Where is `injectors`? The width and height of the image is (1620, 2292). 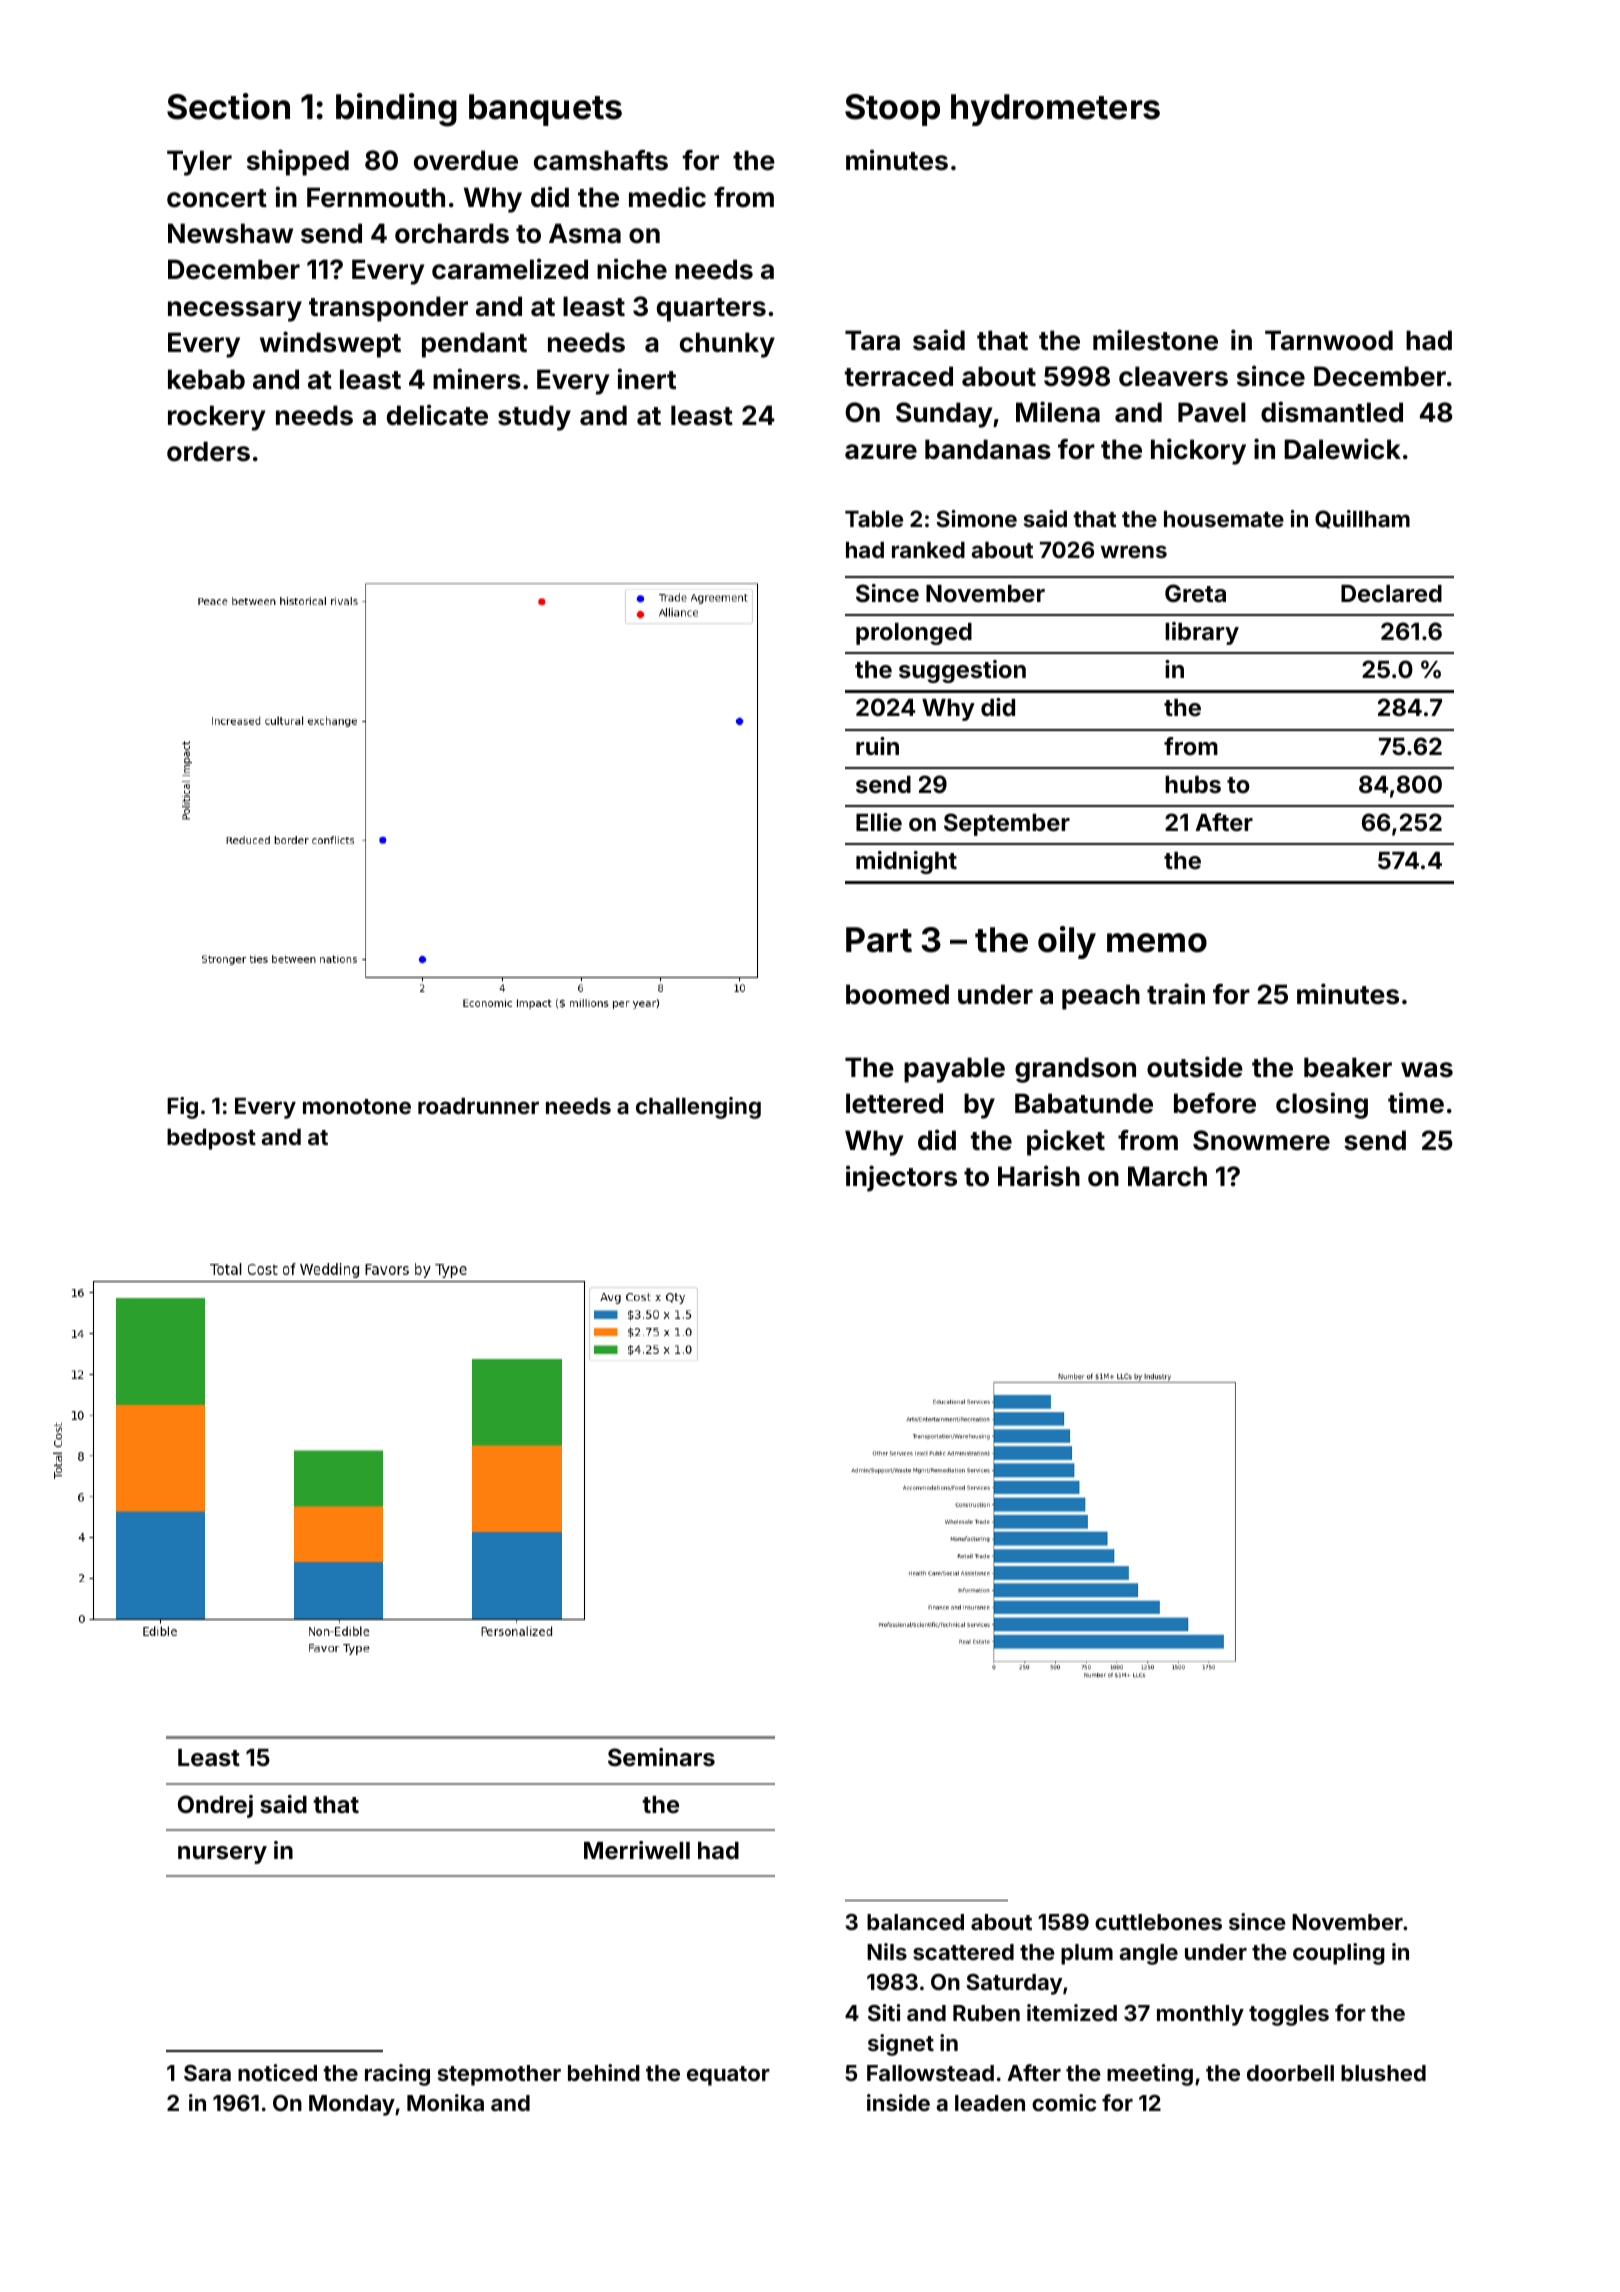
injectors is located at coordinates (901, 1178).
